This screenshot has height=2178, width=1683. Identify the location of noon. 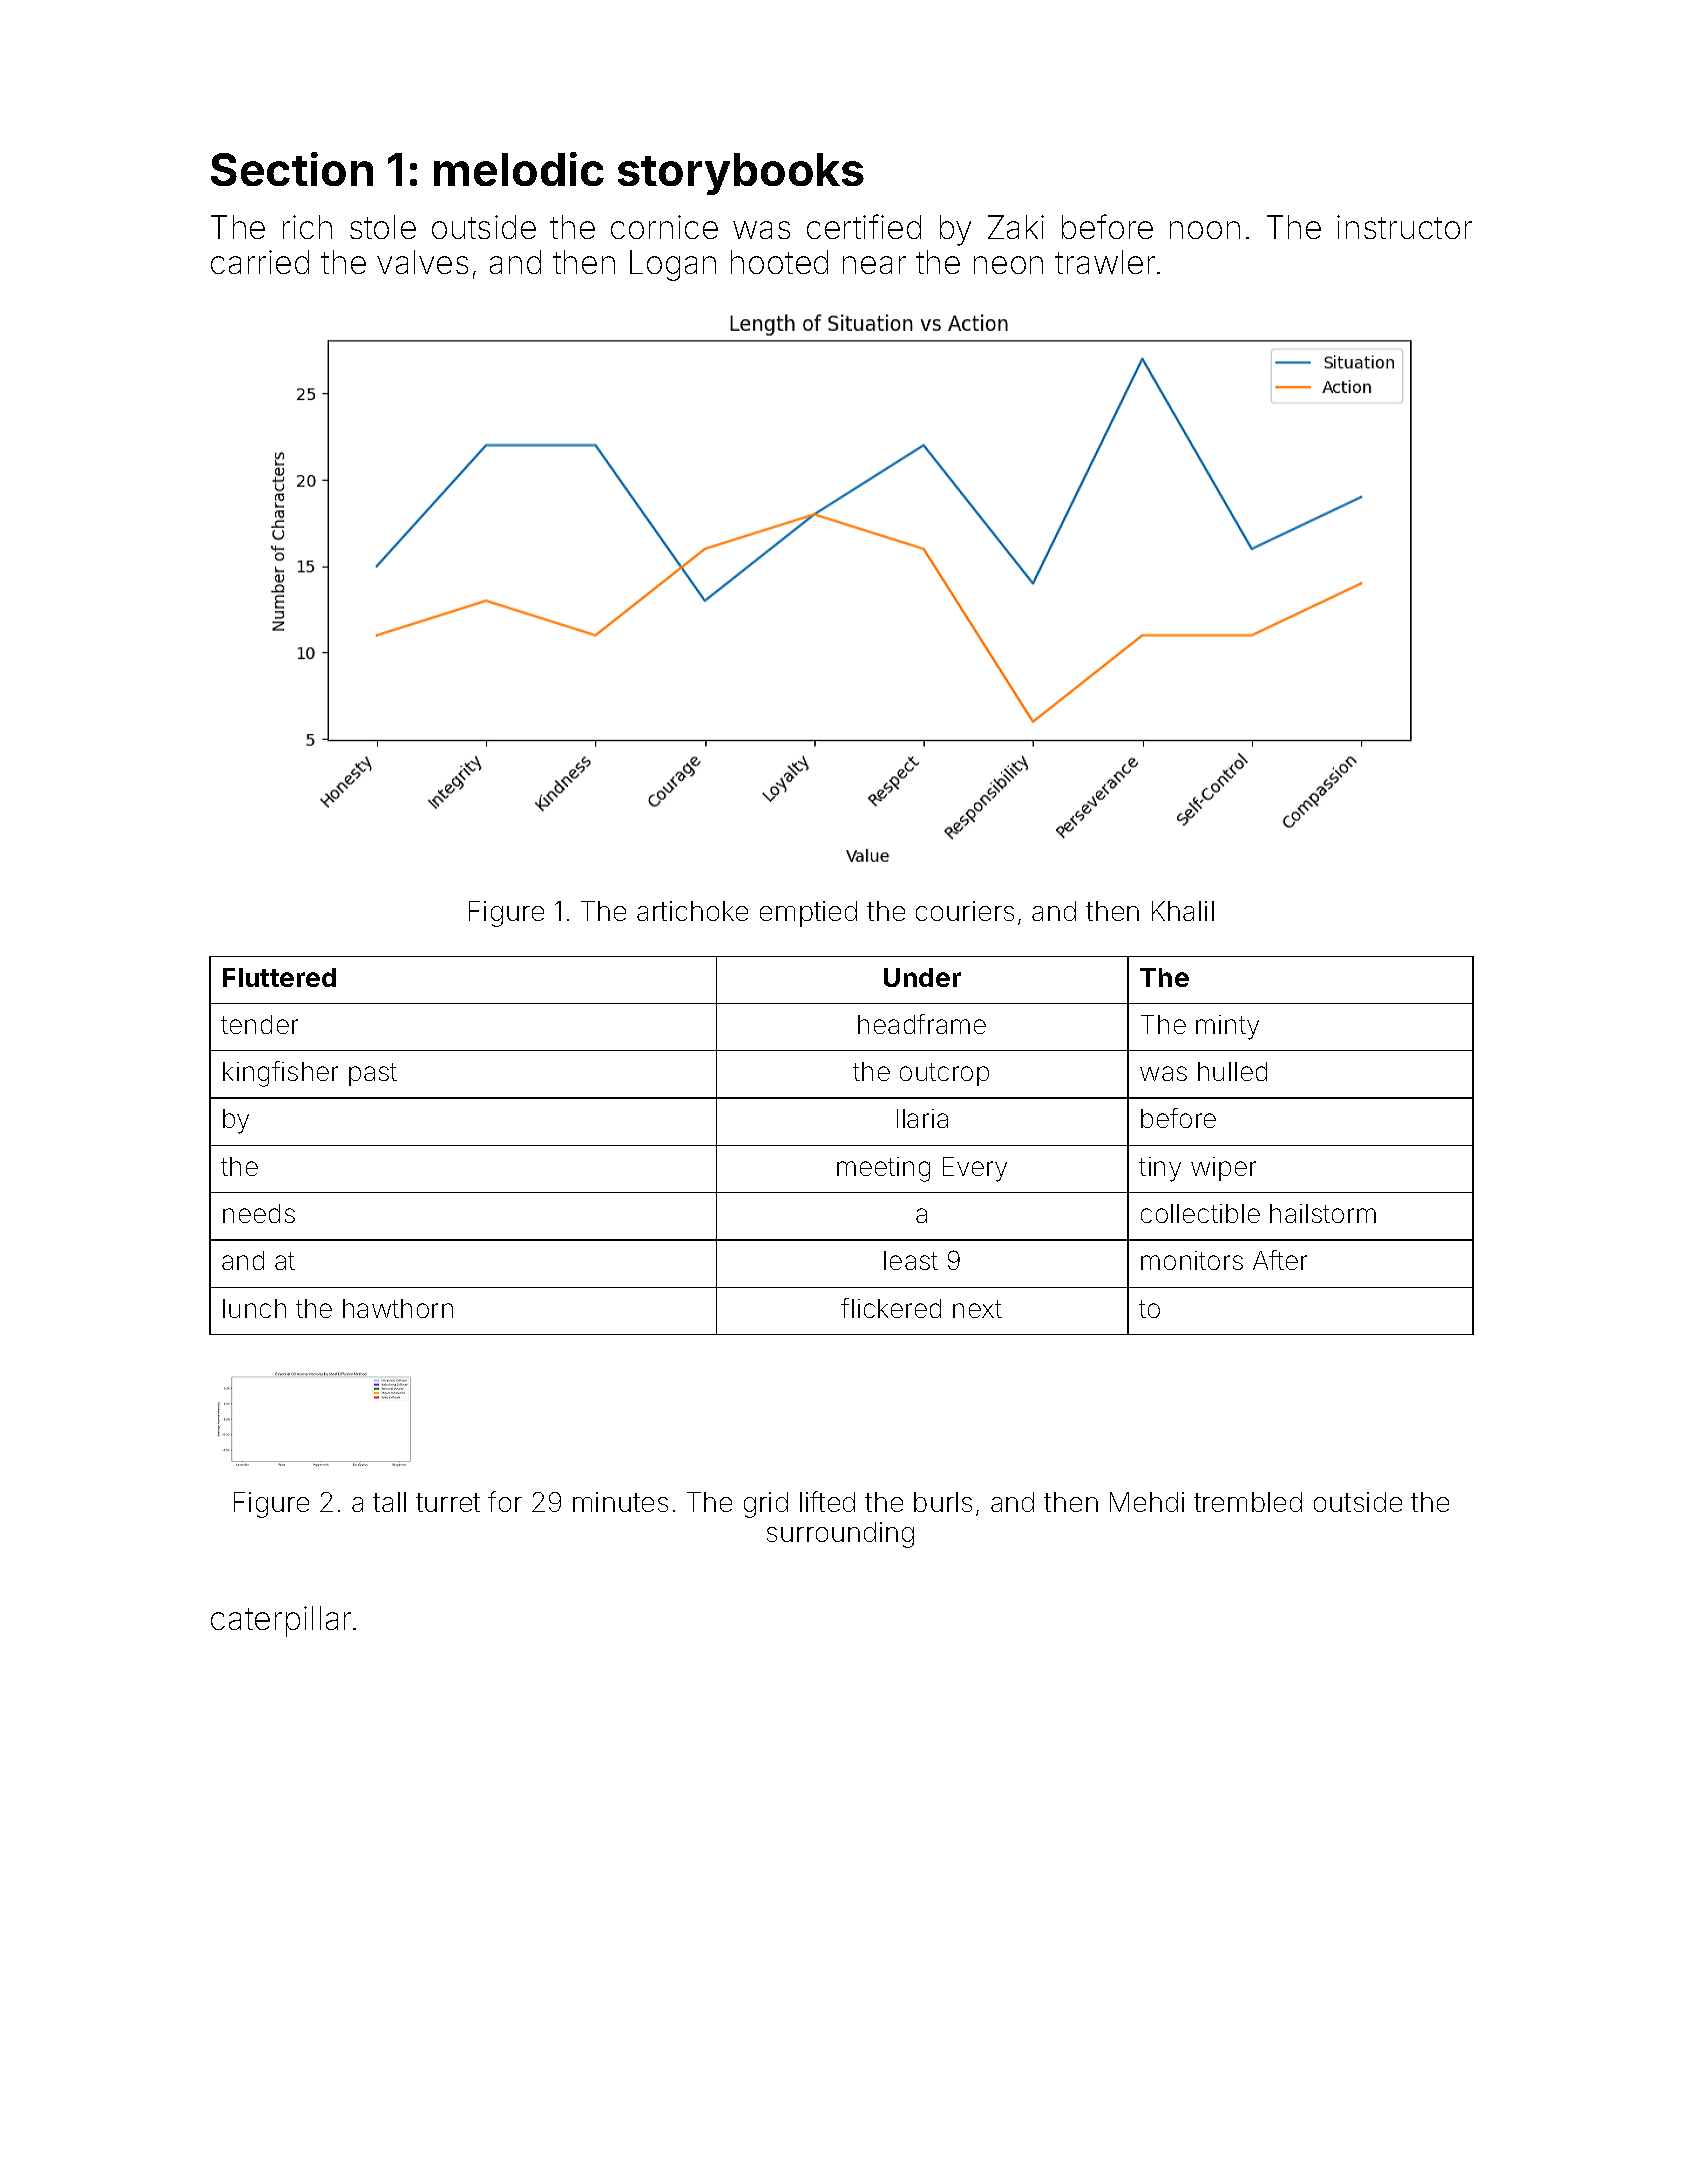
(1205, 230).
